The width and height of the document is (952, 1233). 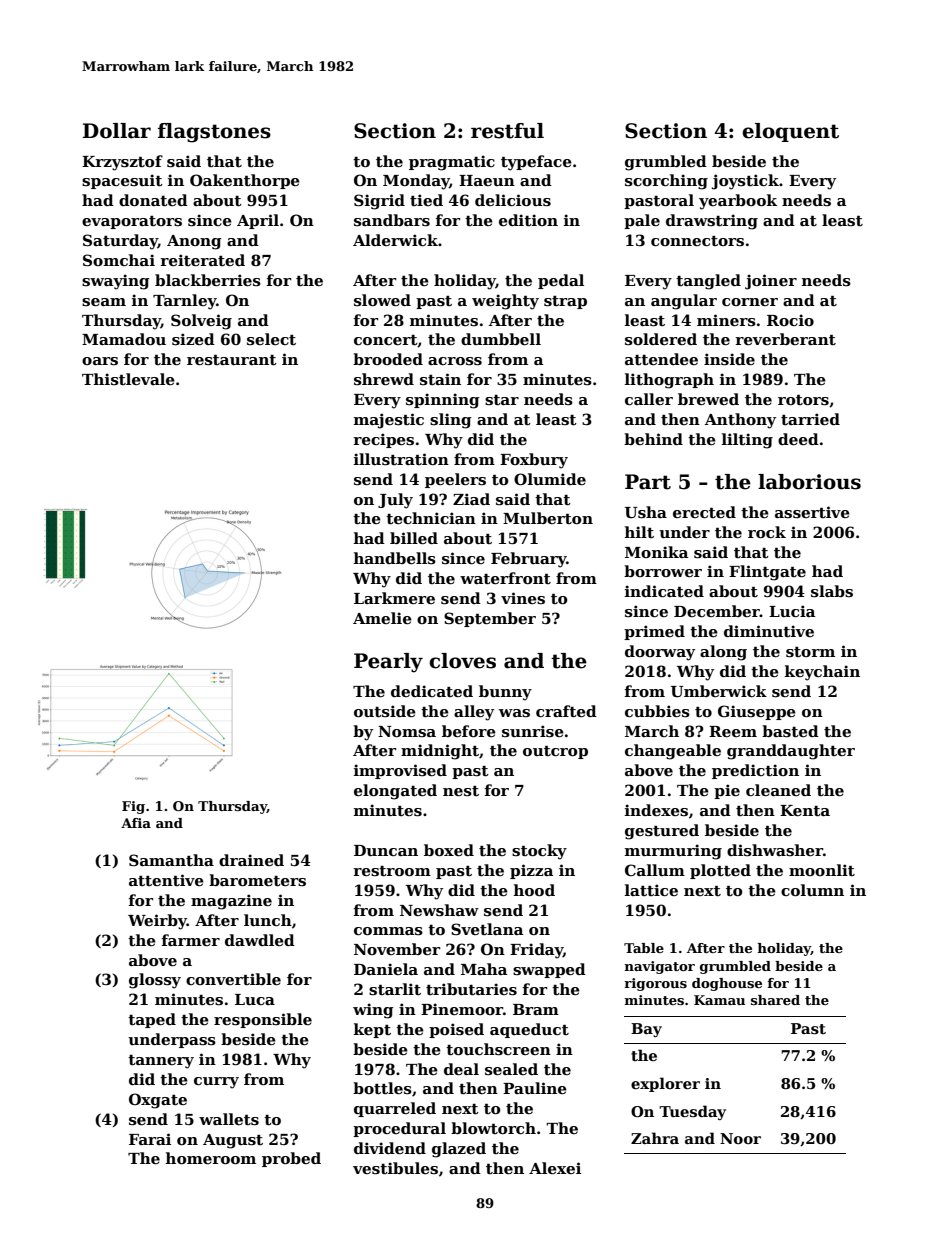 What do you see at coordinates (704, 512) in the document?
I see `erected` at bounding box center [704, 512].
